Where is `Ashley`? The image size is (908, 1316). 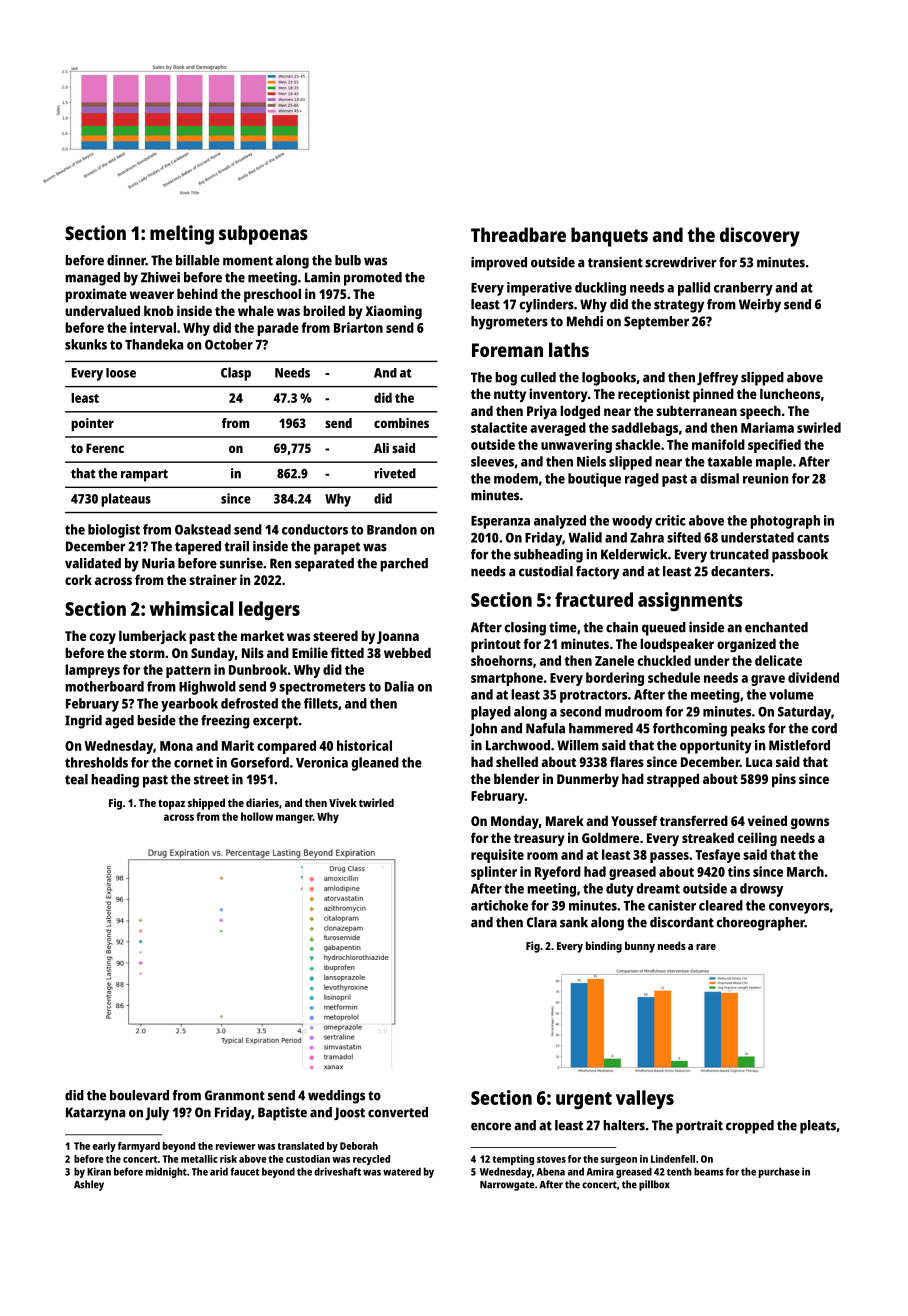 Ashley is located at coordinates (89, 1185).
